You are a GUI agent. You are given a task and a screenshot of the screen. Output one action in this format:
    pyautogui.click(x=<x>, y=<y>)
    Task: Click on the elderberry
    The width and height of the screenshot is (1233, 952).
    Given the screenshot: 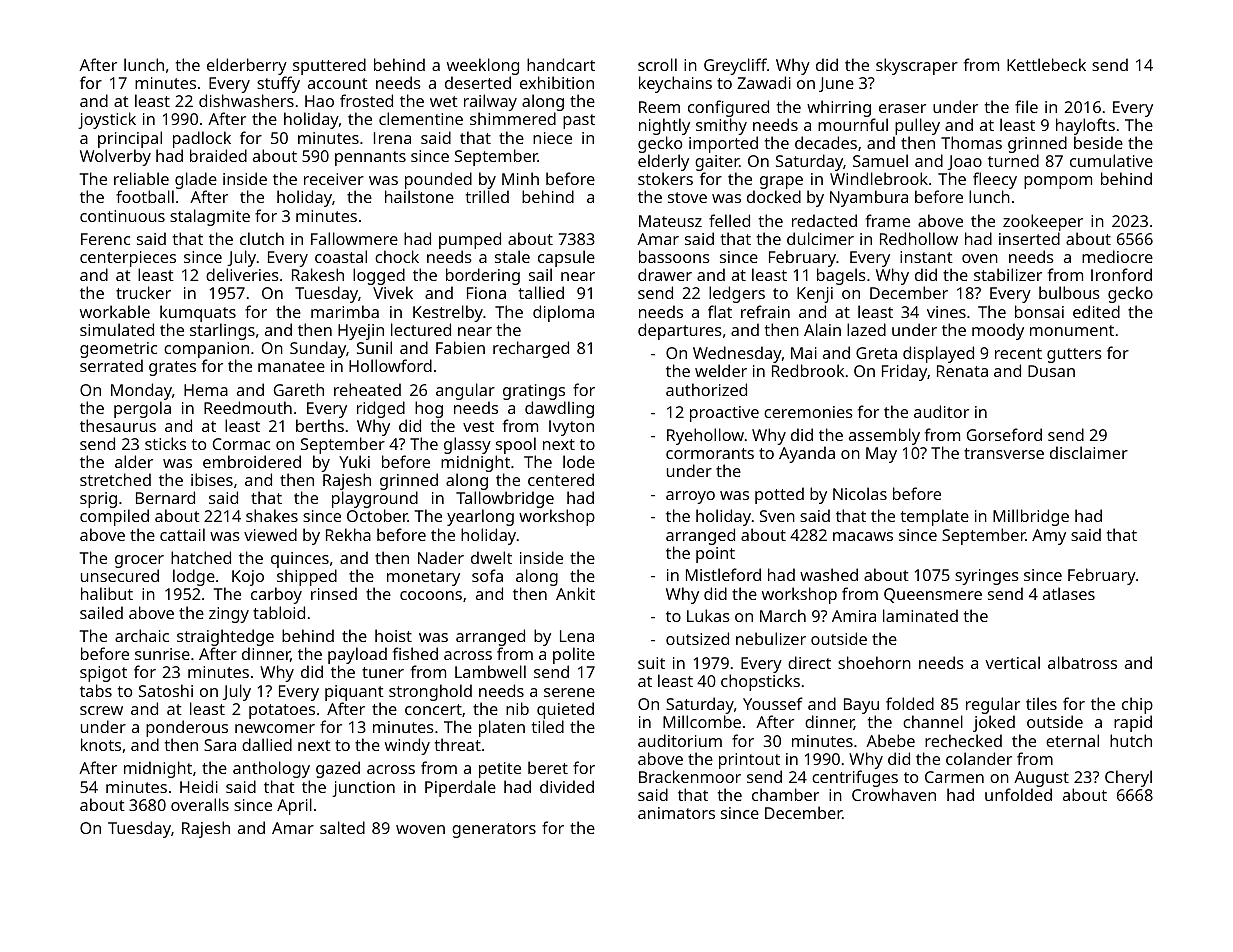 What is the action you would take?
    pyautogui.click(x=247, y=66)
